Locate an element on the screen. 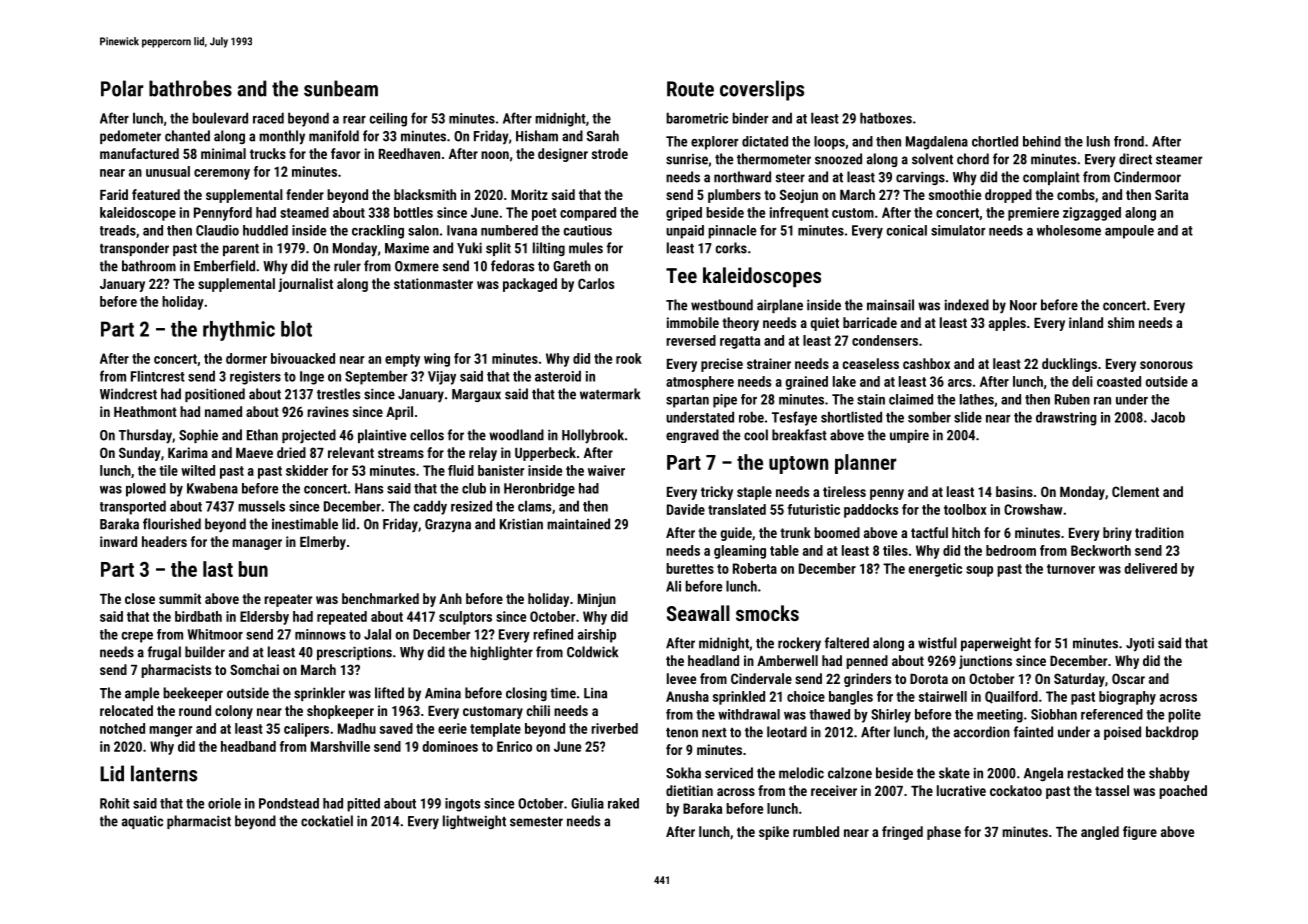  mussels is located at coordinates (261, 506).
